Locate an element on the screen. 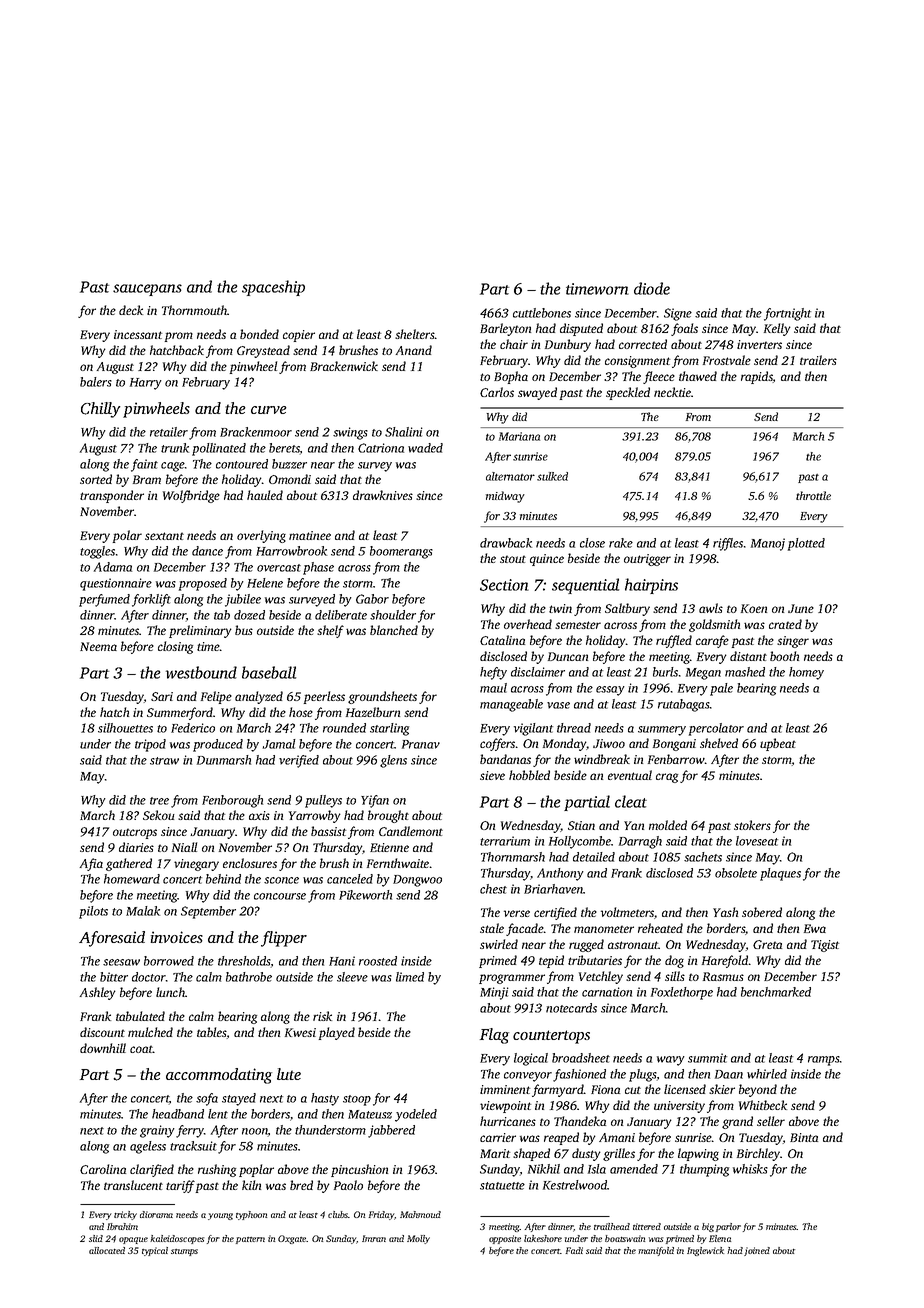  spaceship is located at coordinates (273, 288).
